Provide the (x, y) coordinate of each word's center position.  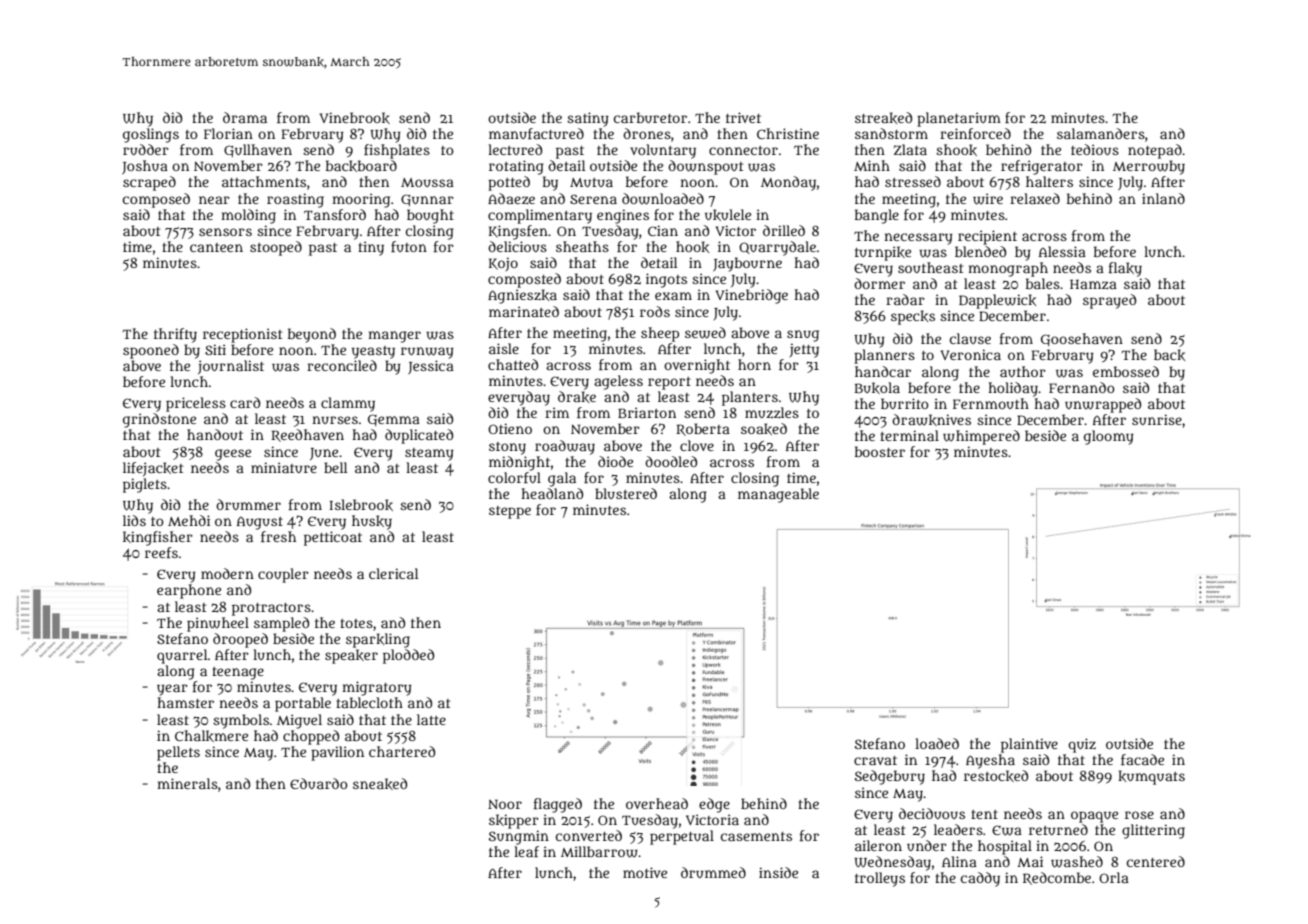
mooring (361, 200)
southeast (930, 267)
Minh (872, 165)
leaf (526, 851)
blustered (626, 493)
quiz (1082, 745)
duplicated (419, 436)
